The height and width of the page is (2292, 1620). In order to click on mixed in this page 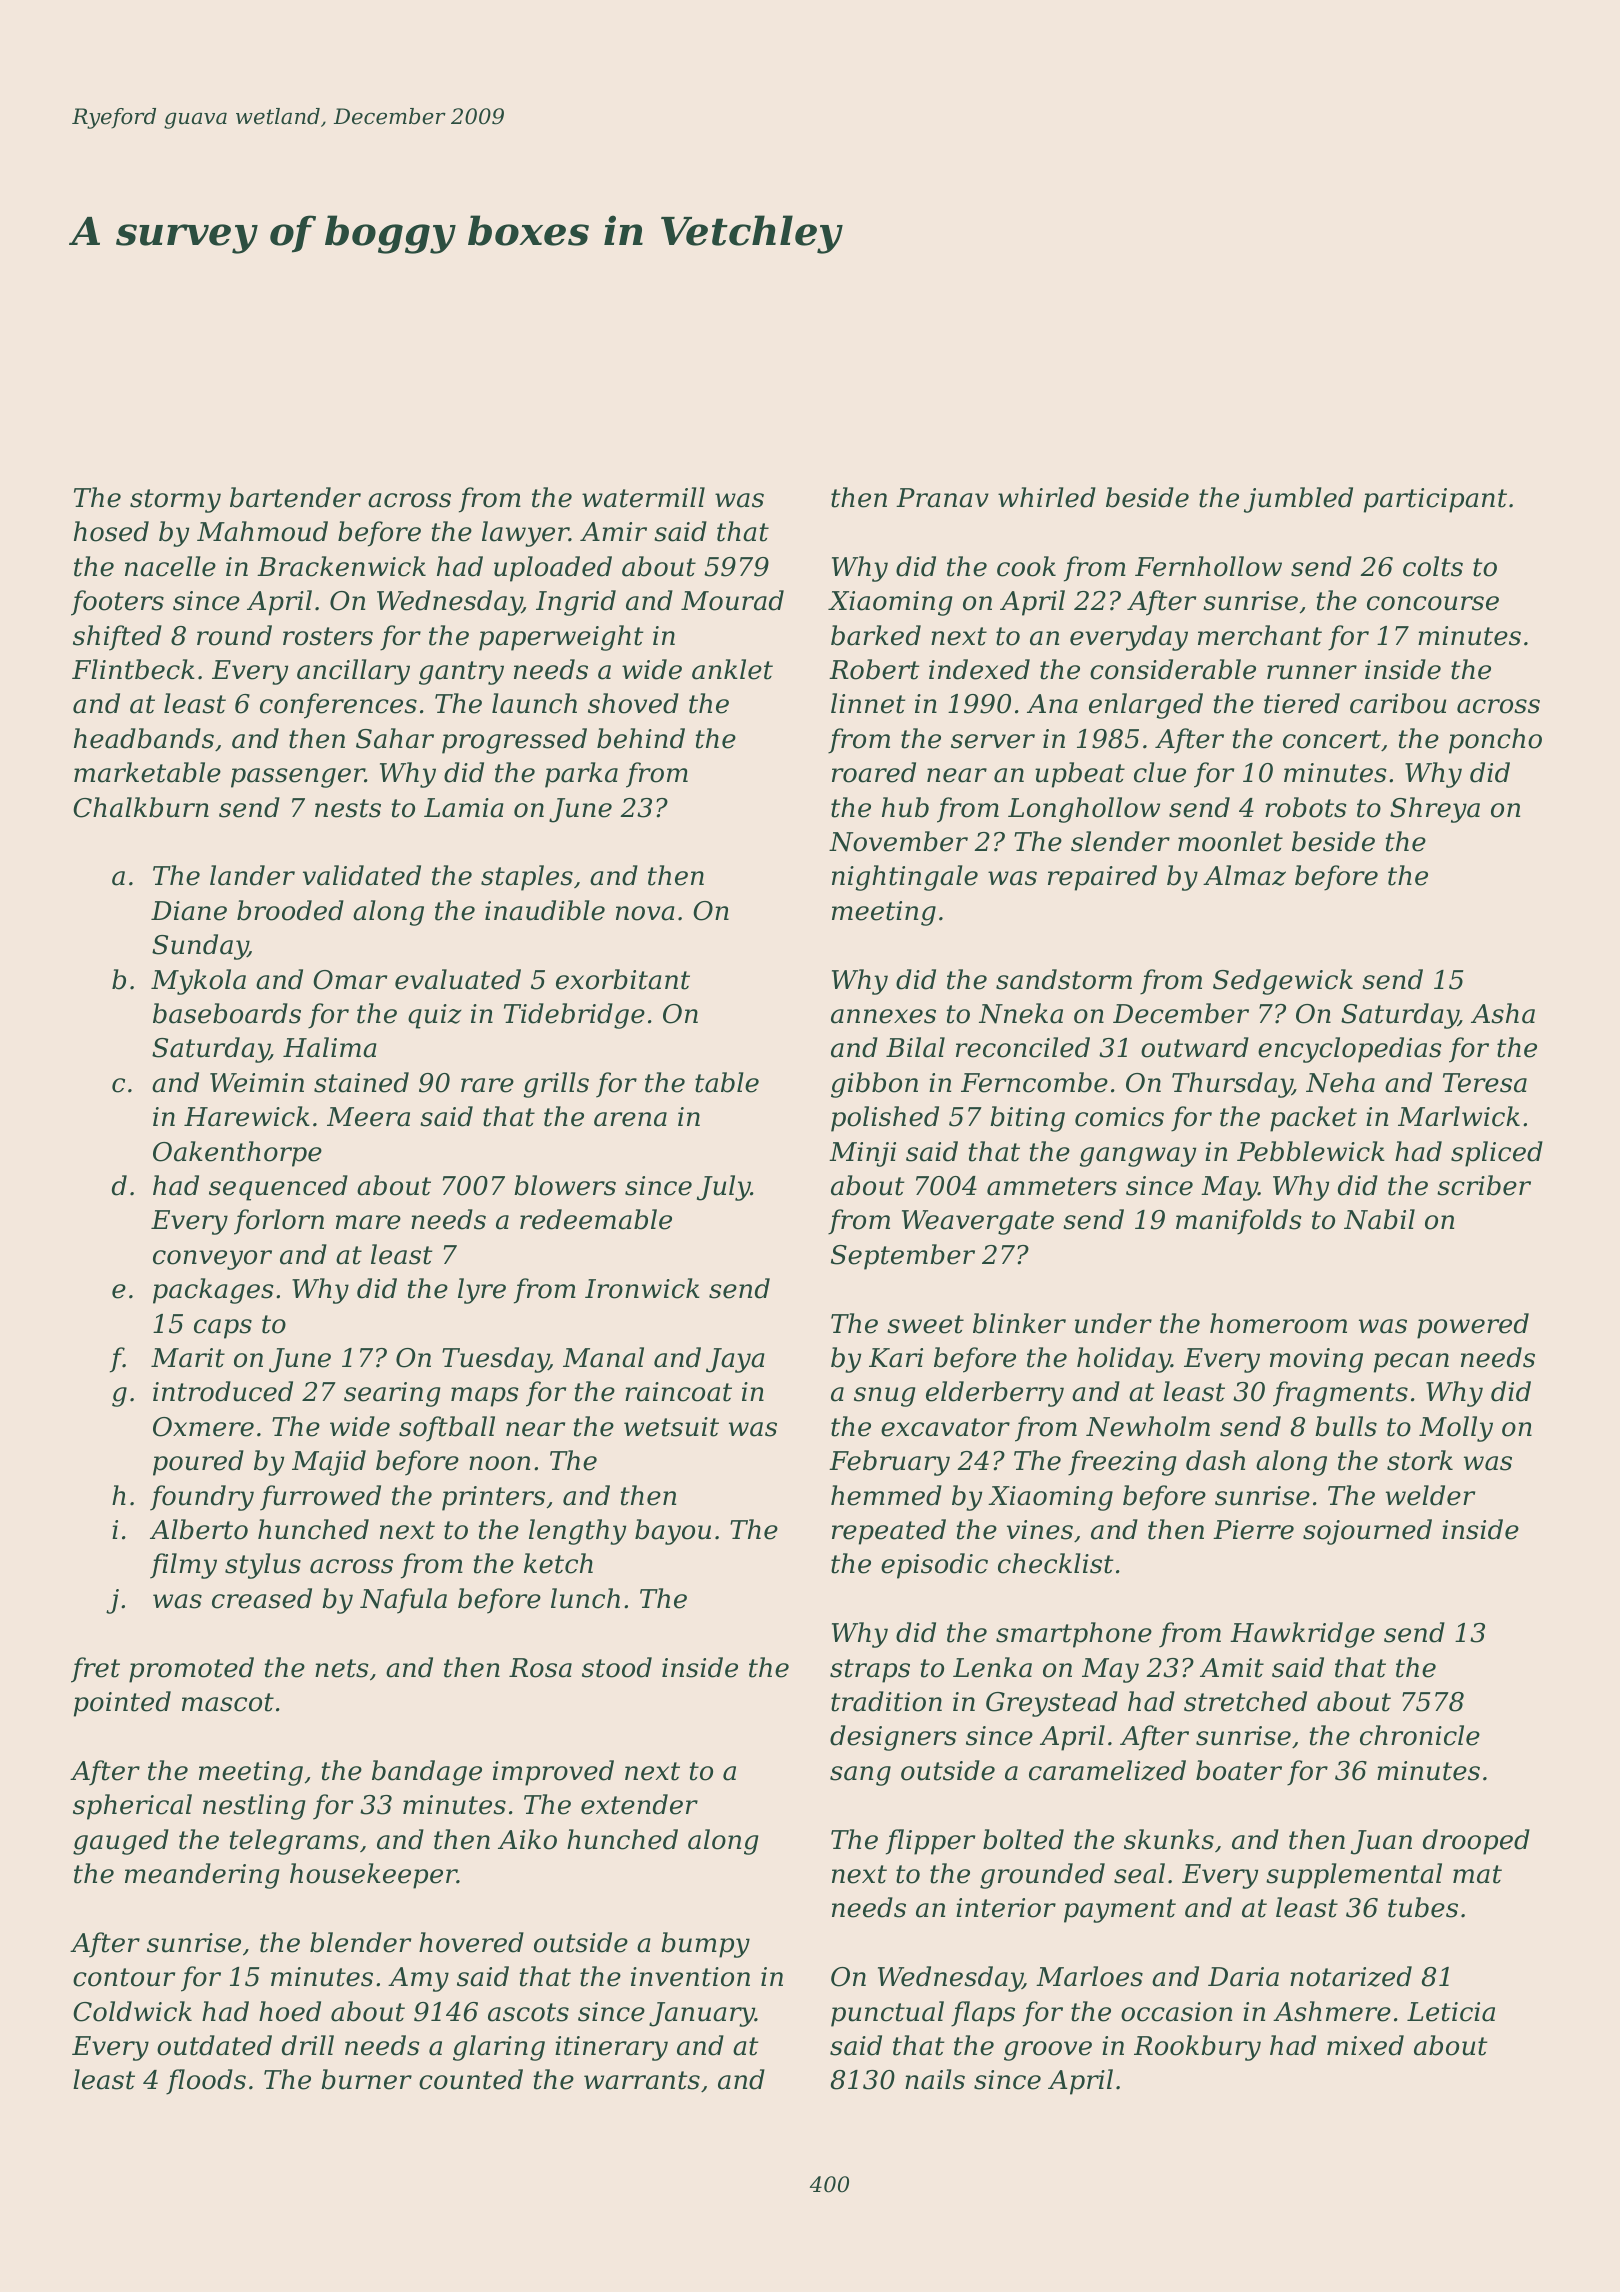, I will do `click(1365, 2045)`.
